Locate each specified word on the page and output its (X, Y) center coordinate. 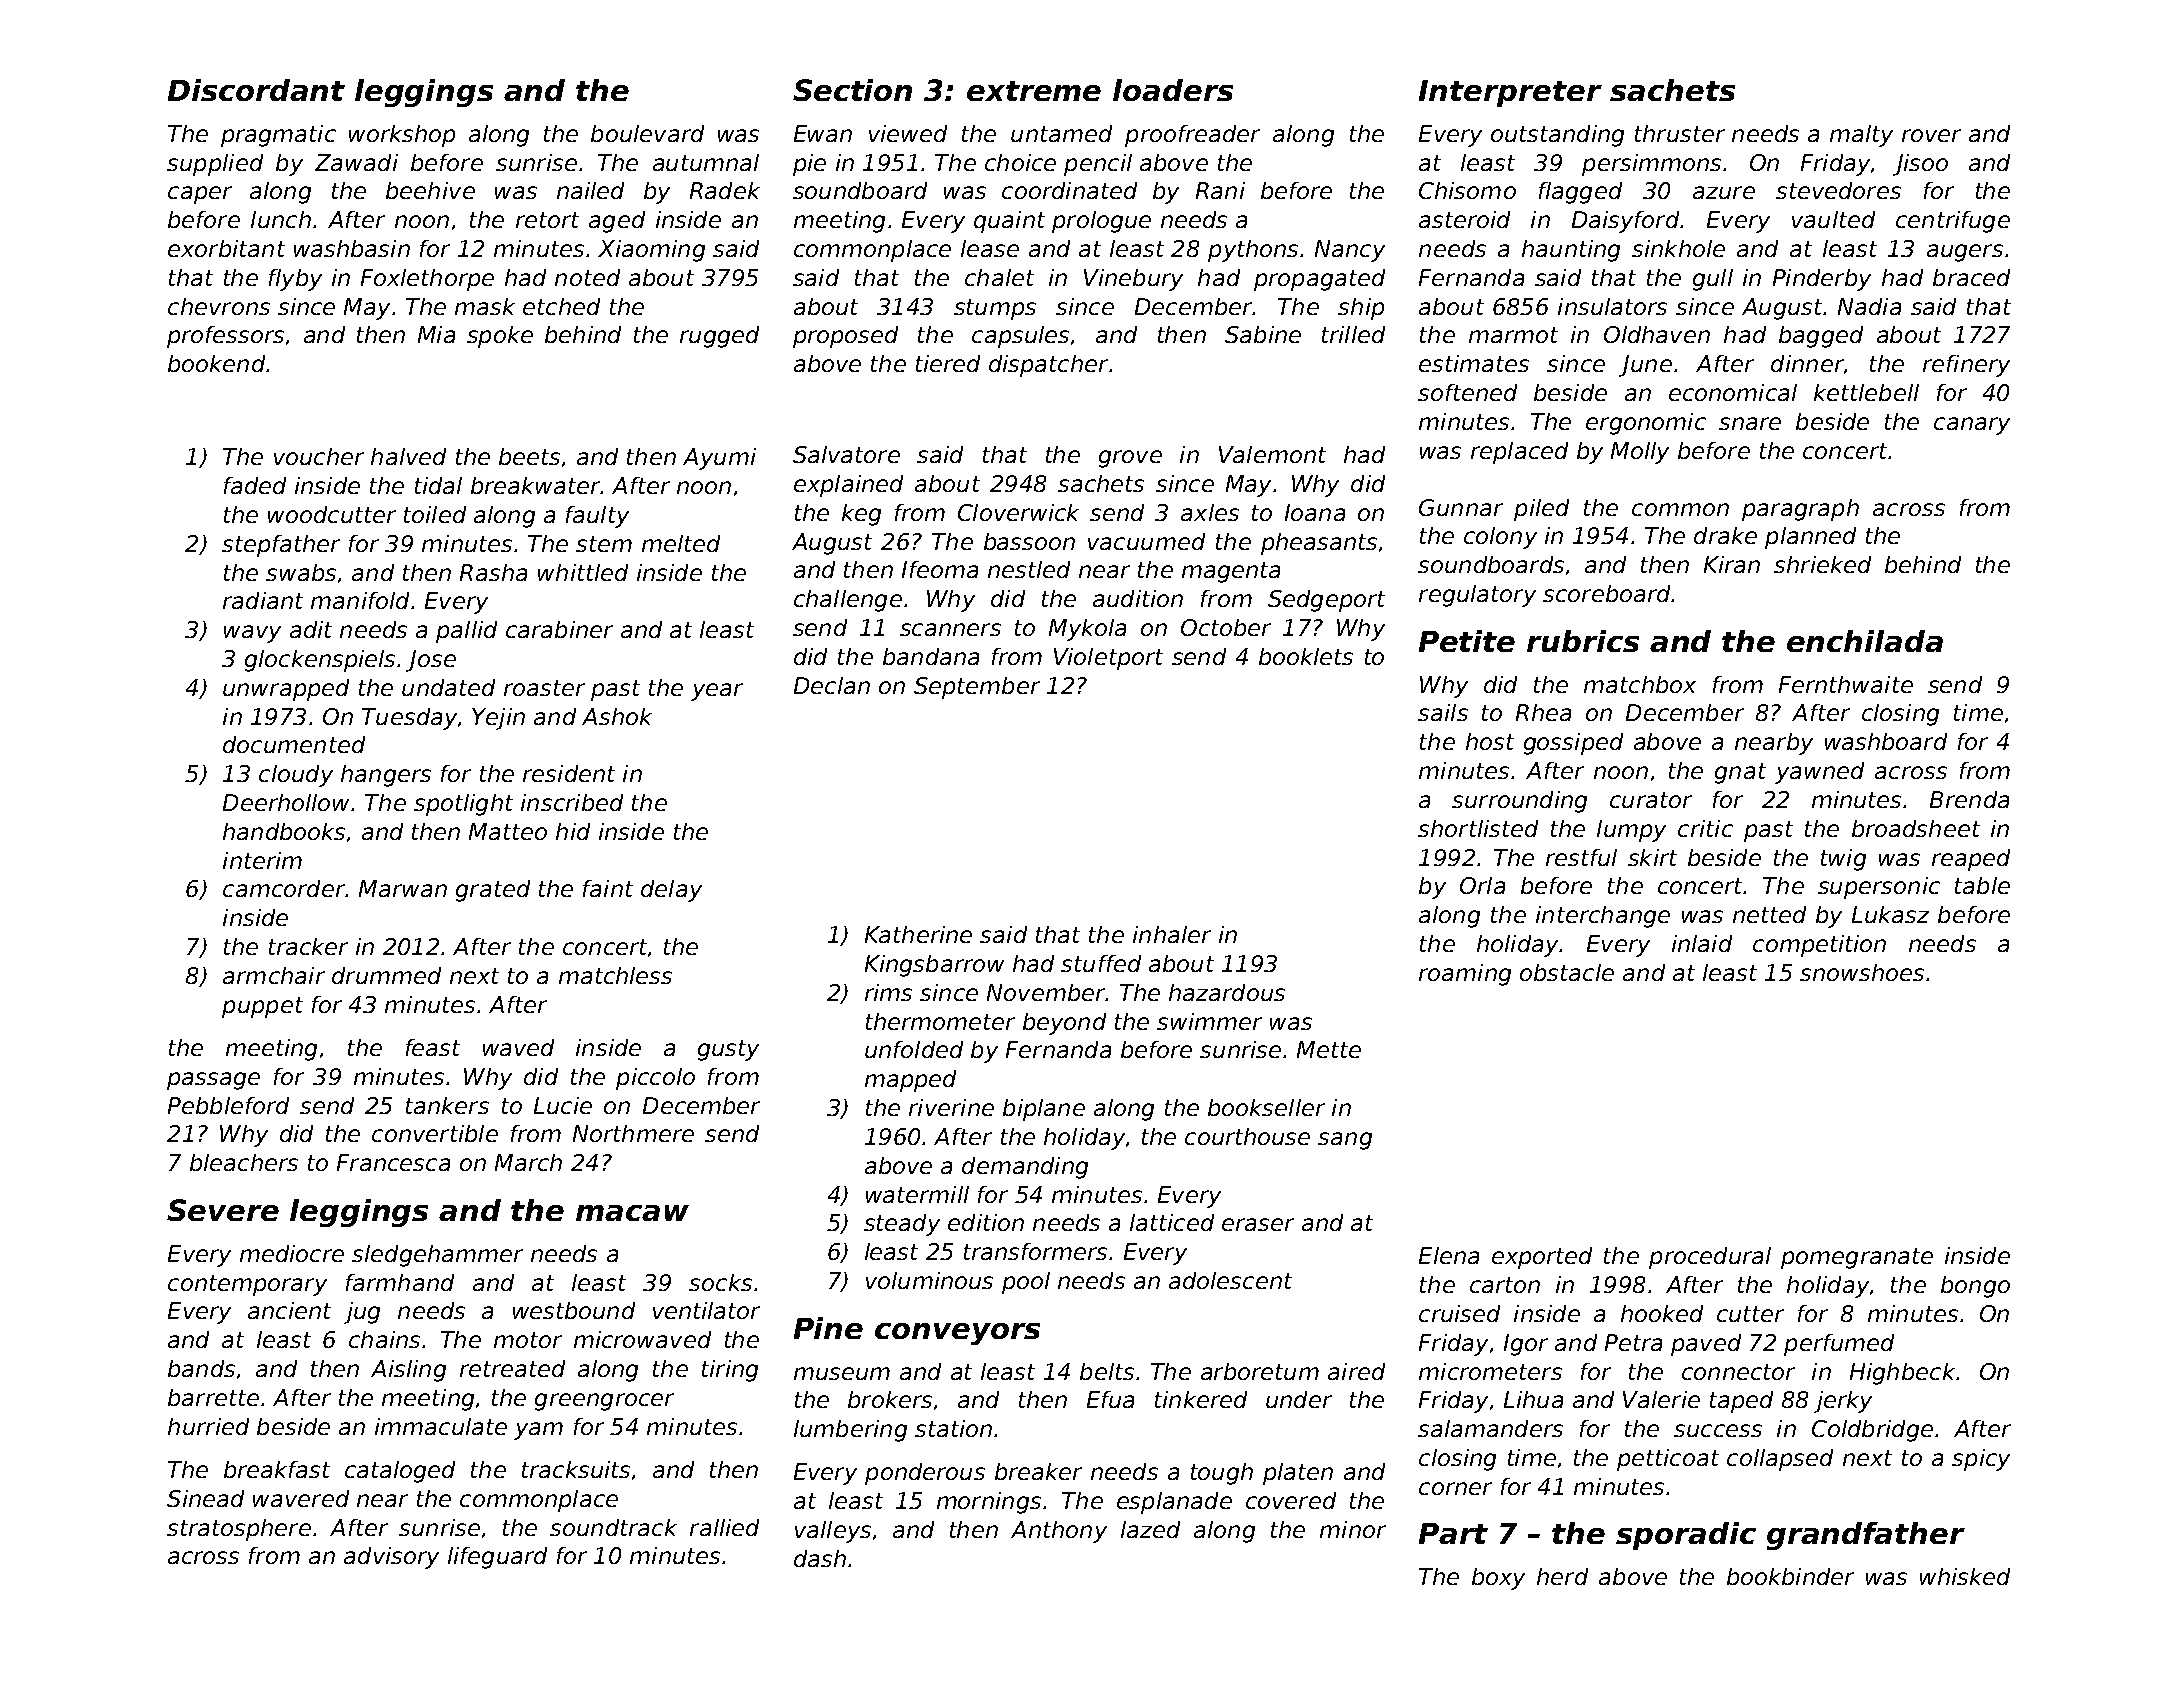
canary (1972, 426)
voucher (319, 456)
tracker (308, 946)
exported (1542, 1258)
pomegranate (1857, 1258)
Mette (1329, 1049)
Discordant (256, 90)
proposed (845, 337)
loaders (1173, 90)
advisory (391, 1558)
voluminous (929, 1280)
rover (1931, 135)
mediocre (292, 1253)
